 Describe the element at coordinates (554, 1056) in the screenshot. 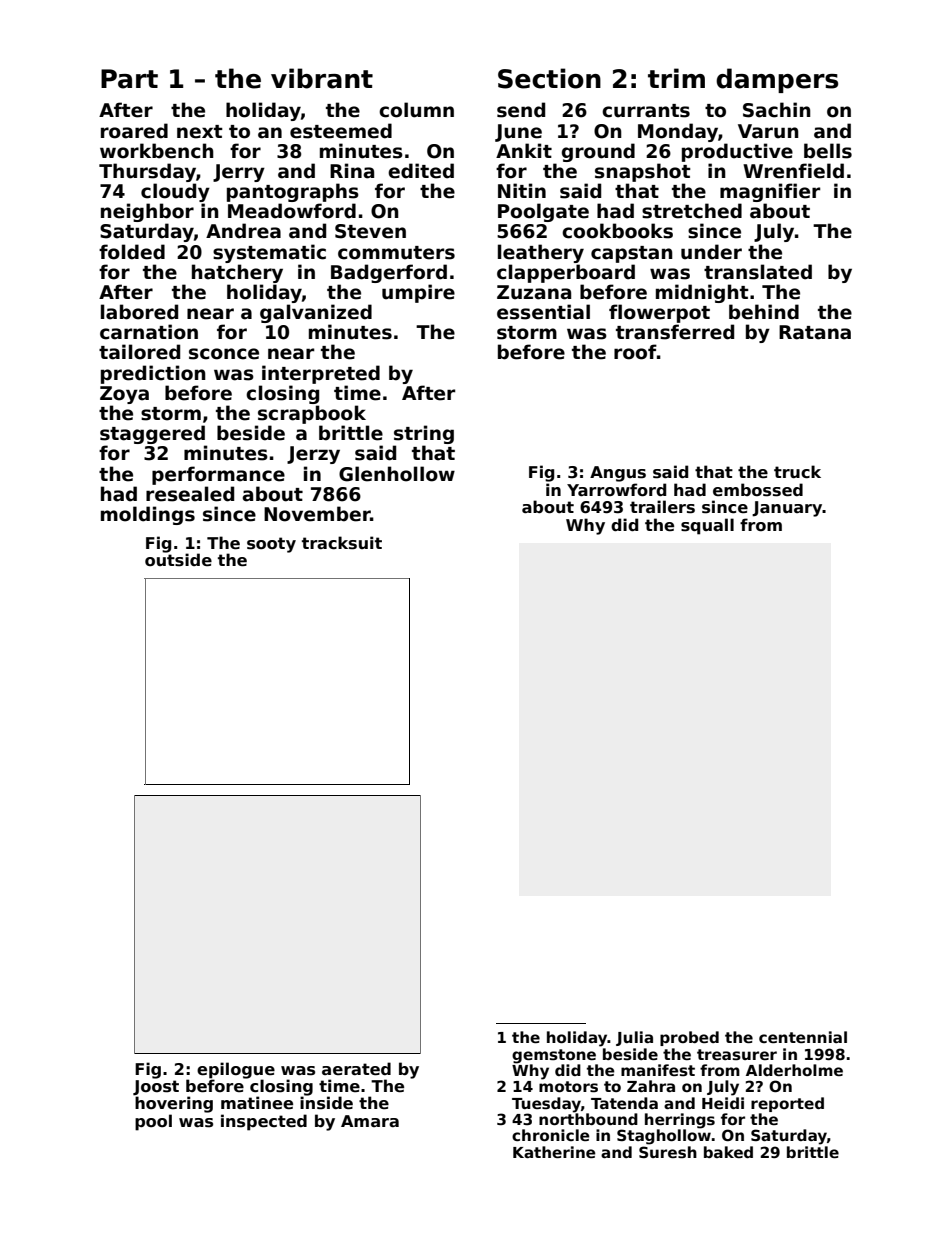

I see `gemstone` at that location.
